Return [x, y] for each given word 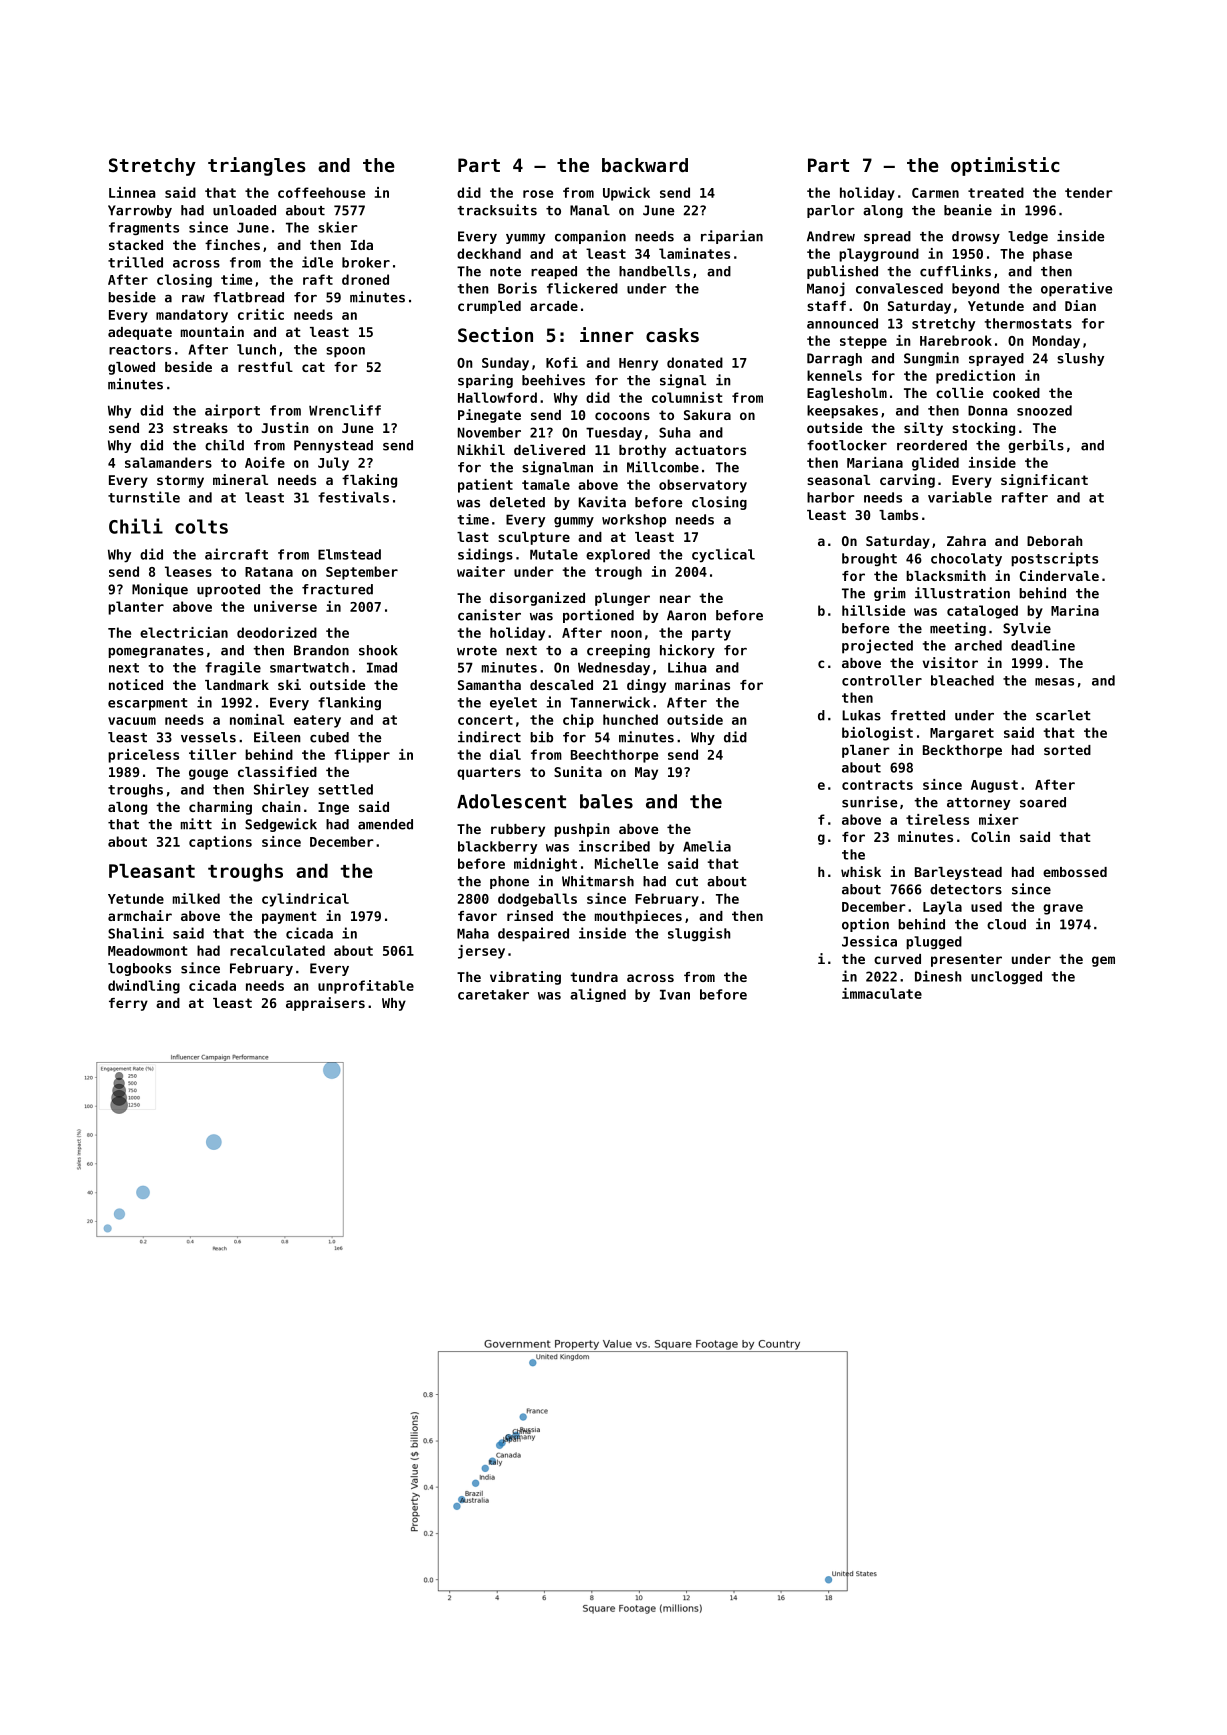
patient [485, 486]
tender [1089, 192]
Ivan [675, 994]
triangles [257, 166]
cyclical [723, 555]
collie [960, 392]
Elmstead [349, 554]
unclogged [1006, 977]
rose [538, 194]
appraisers [325, 1004]
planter [136, 608]
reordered [932, 445]
